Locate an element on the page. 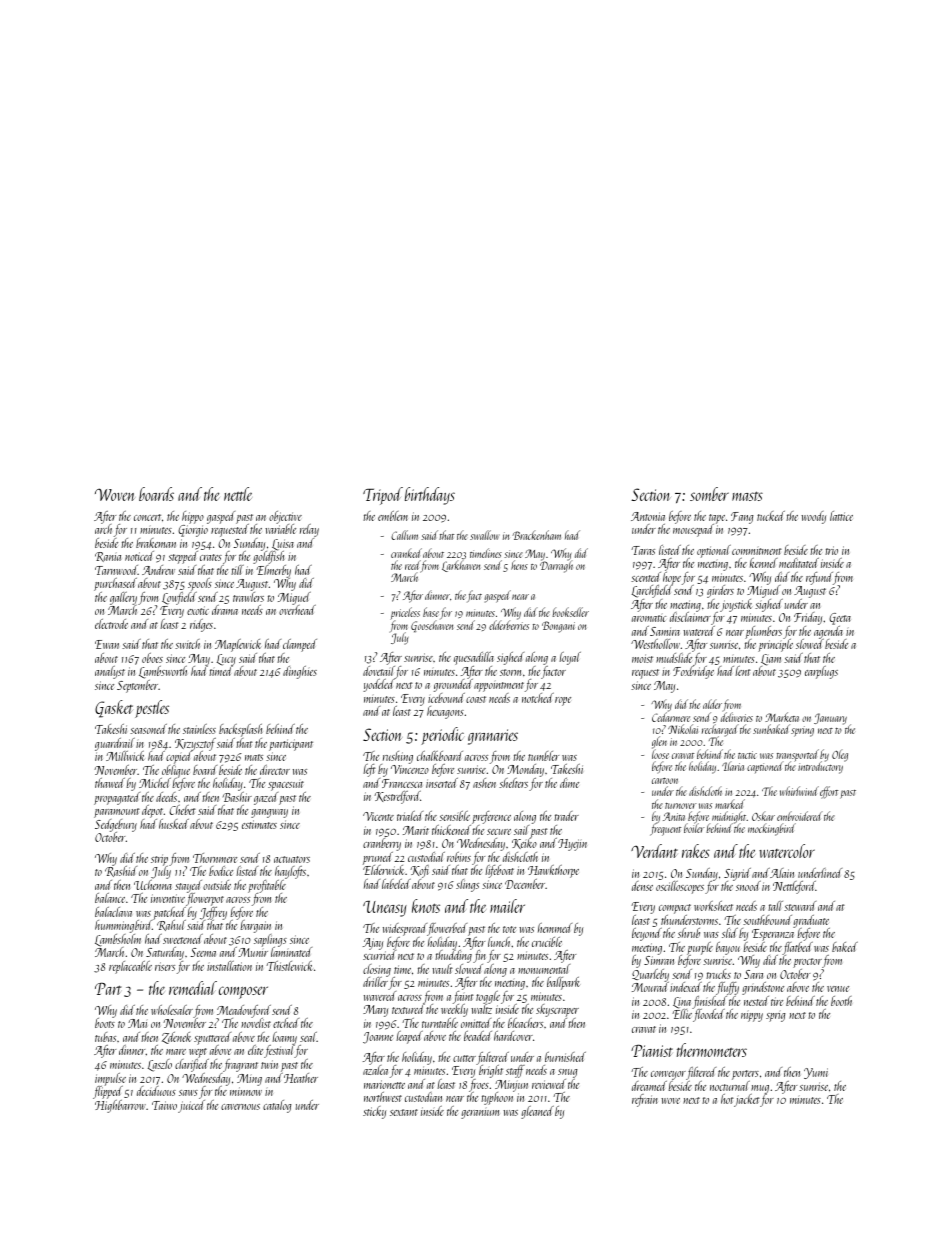 The height and width of the document is (1233, 952). gleaned is located at coordinates (537, 1112).
